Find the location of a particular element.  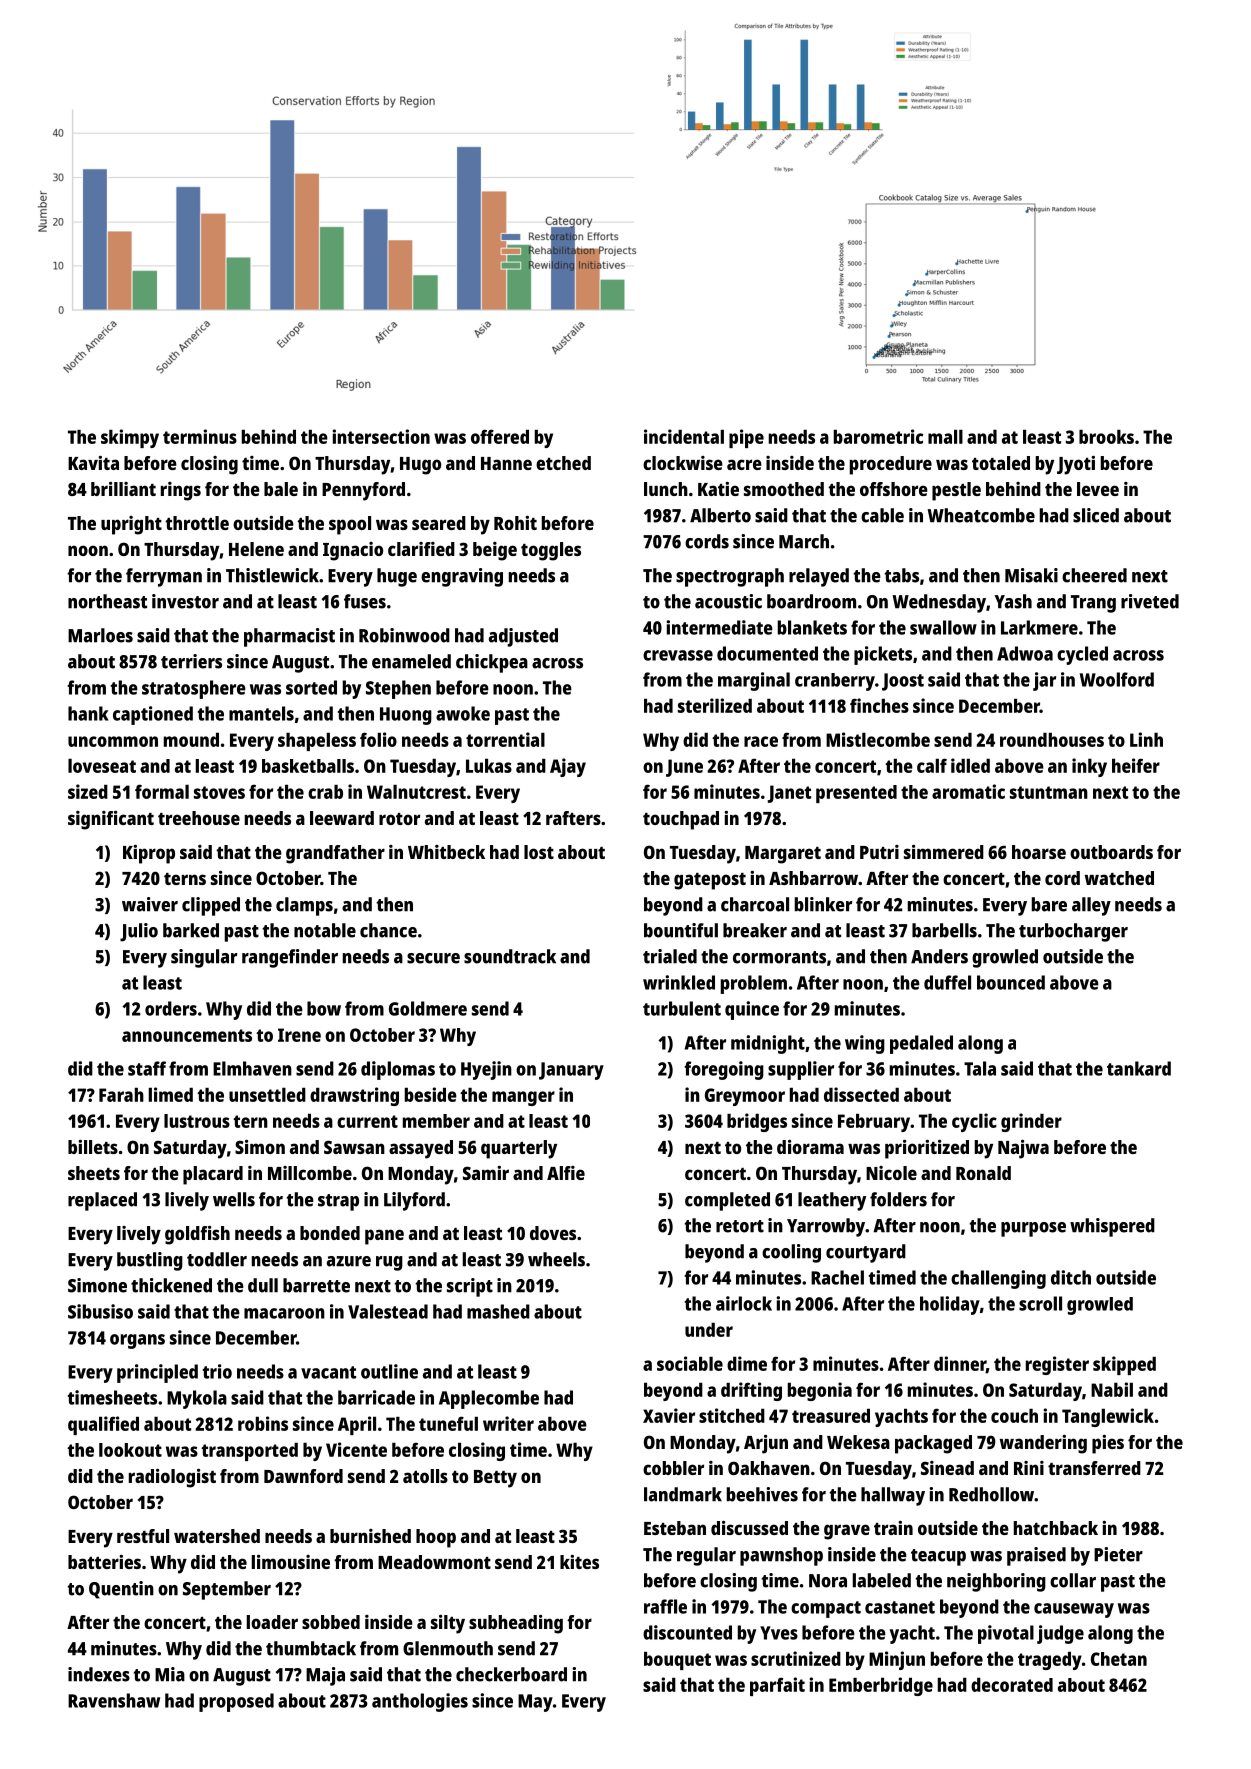

touchpad is located at coordinates (681, 820).
